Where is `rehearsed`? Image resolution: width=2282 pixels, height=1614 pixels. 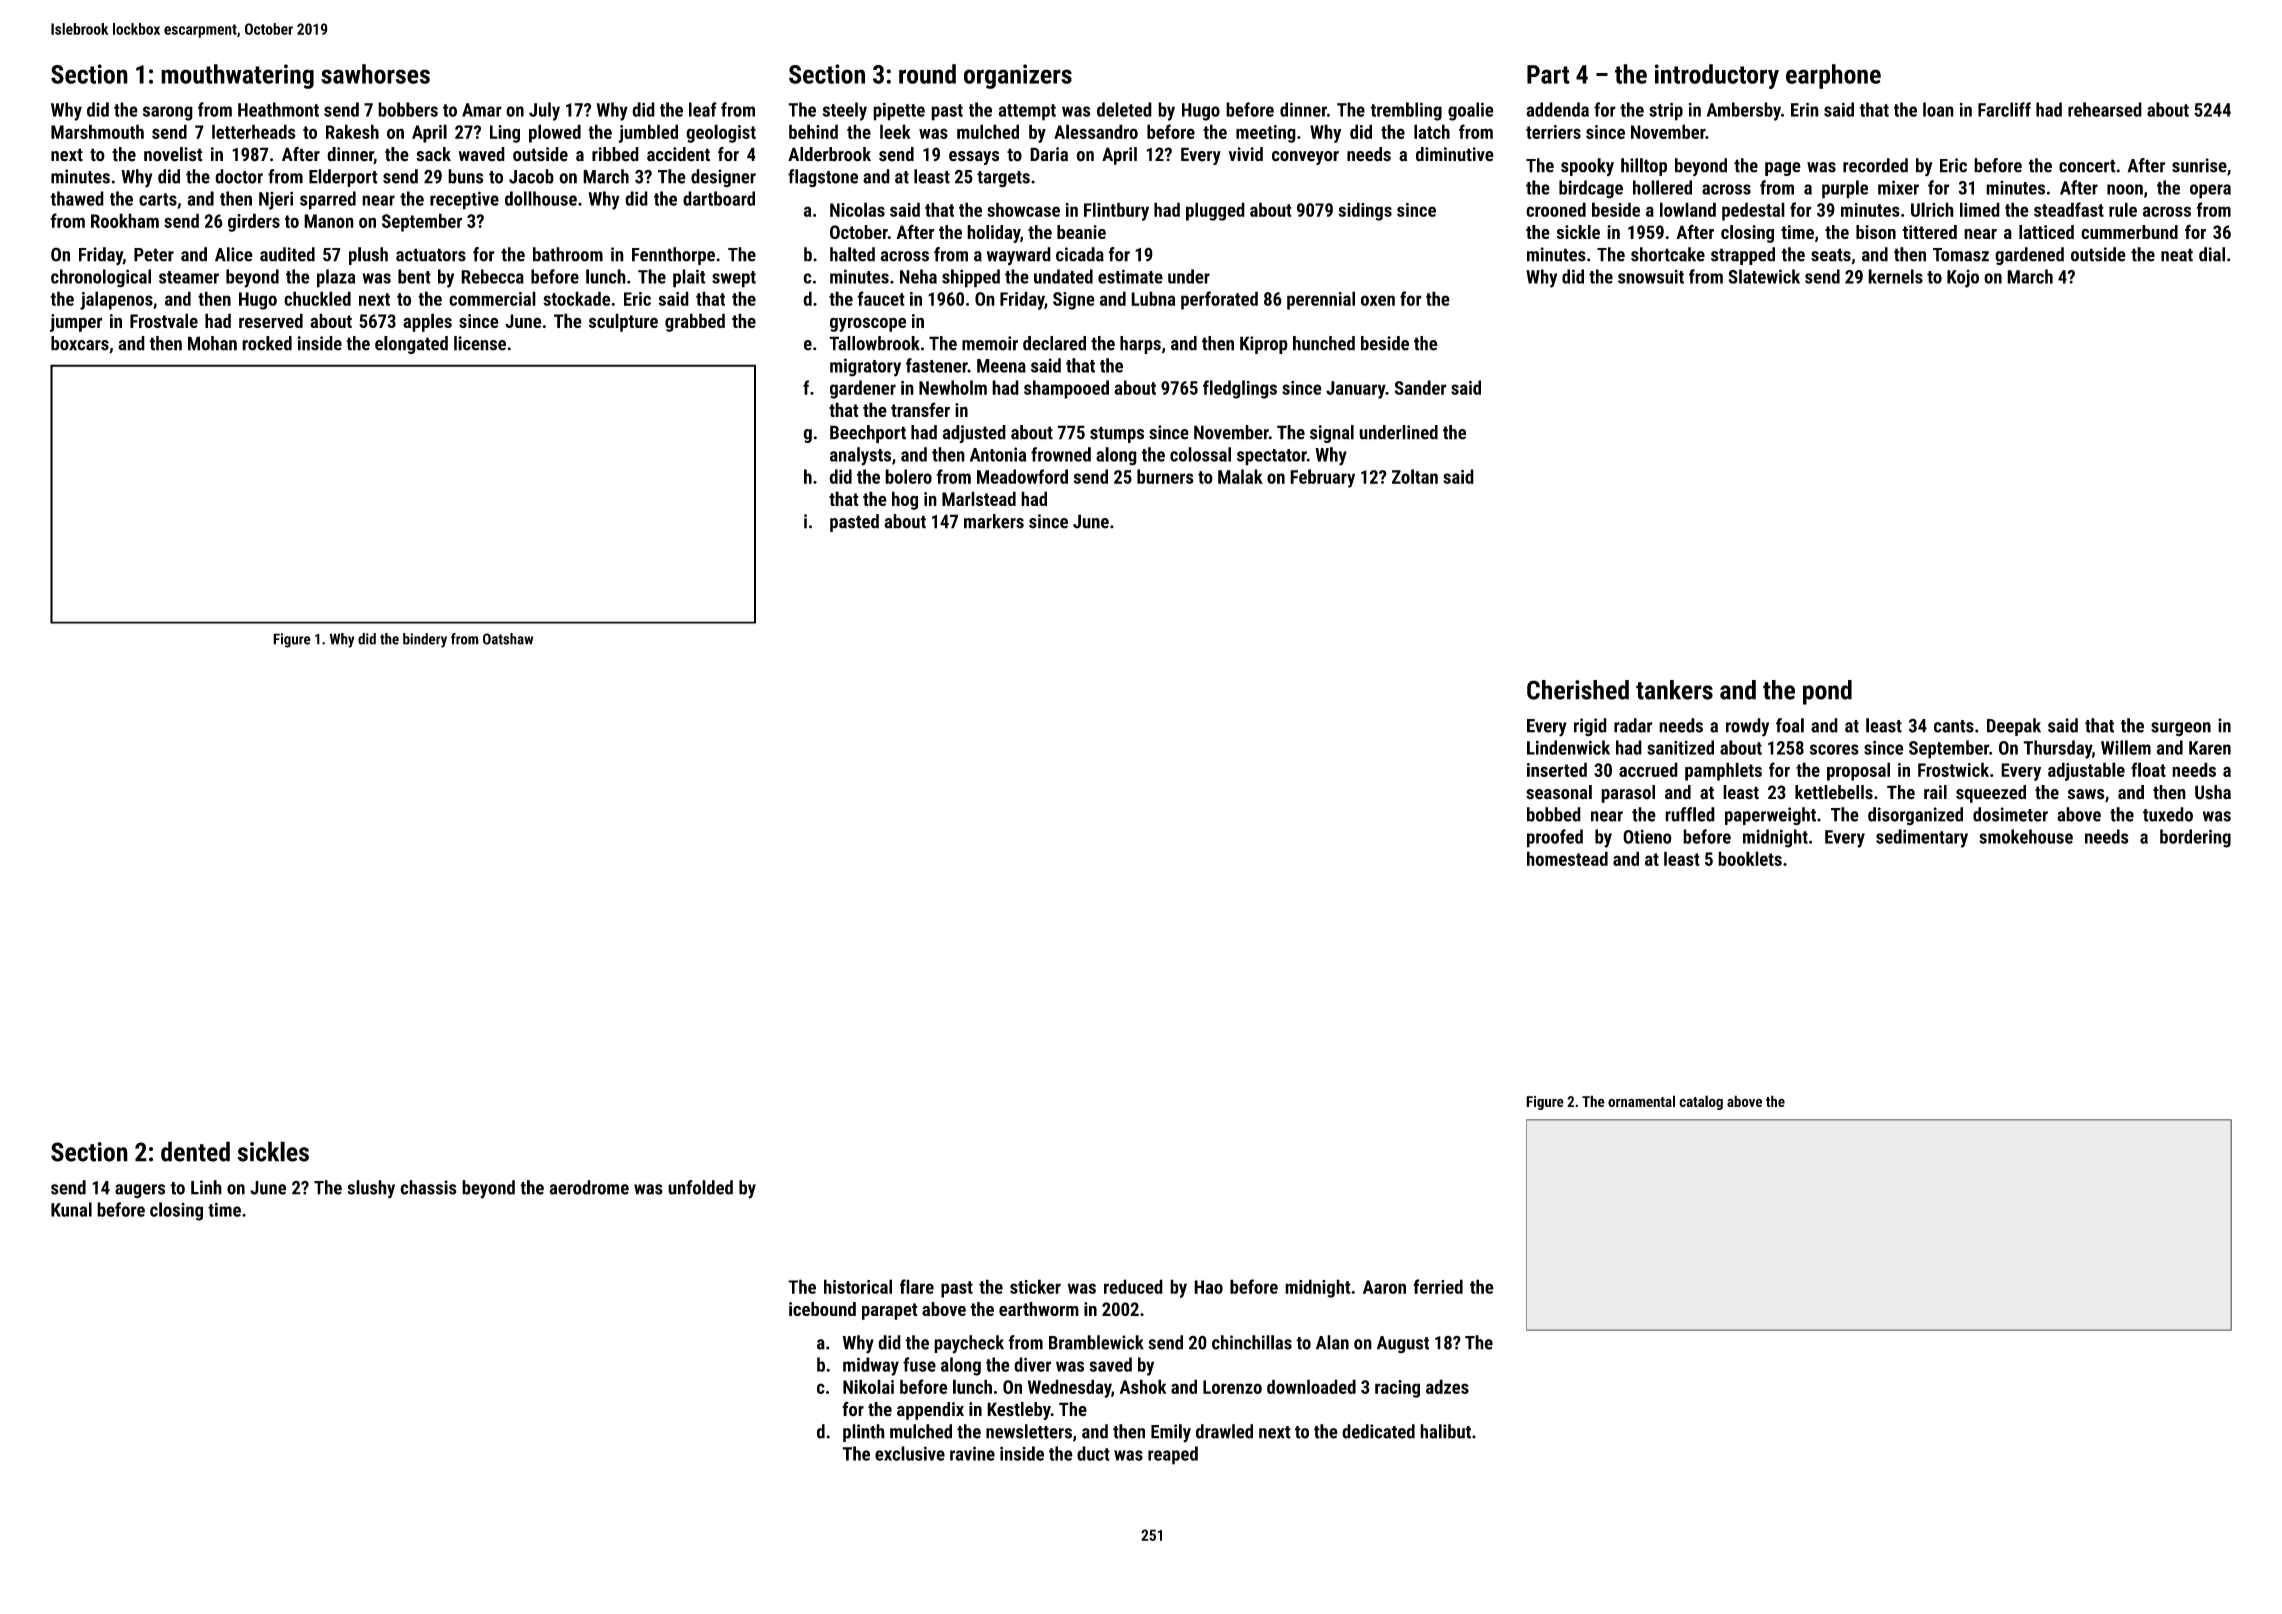 rehearsed is located at coordinates (2105, 109).
